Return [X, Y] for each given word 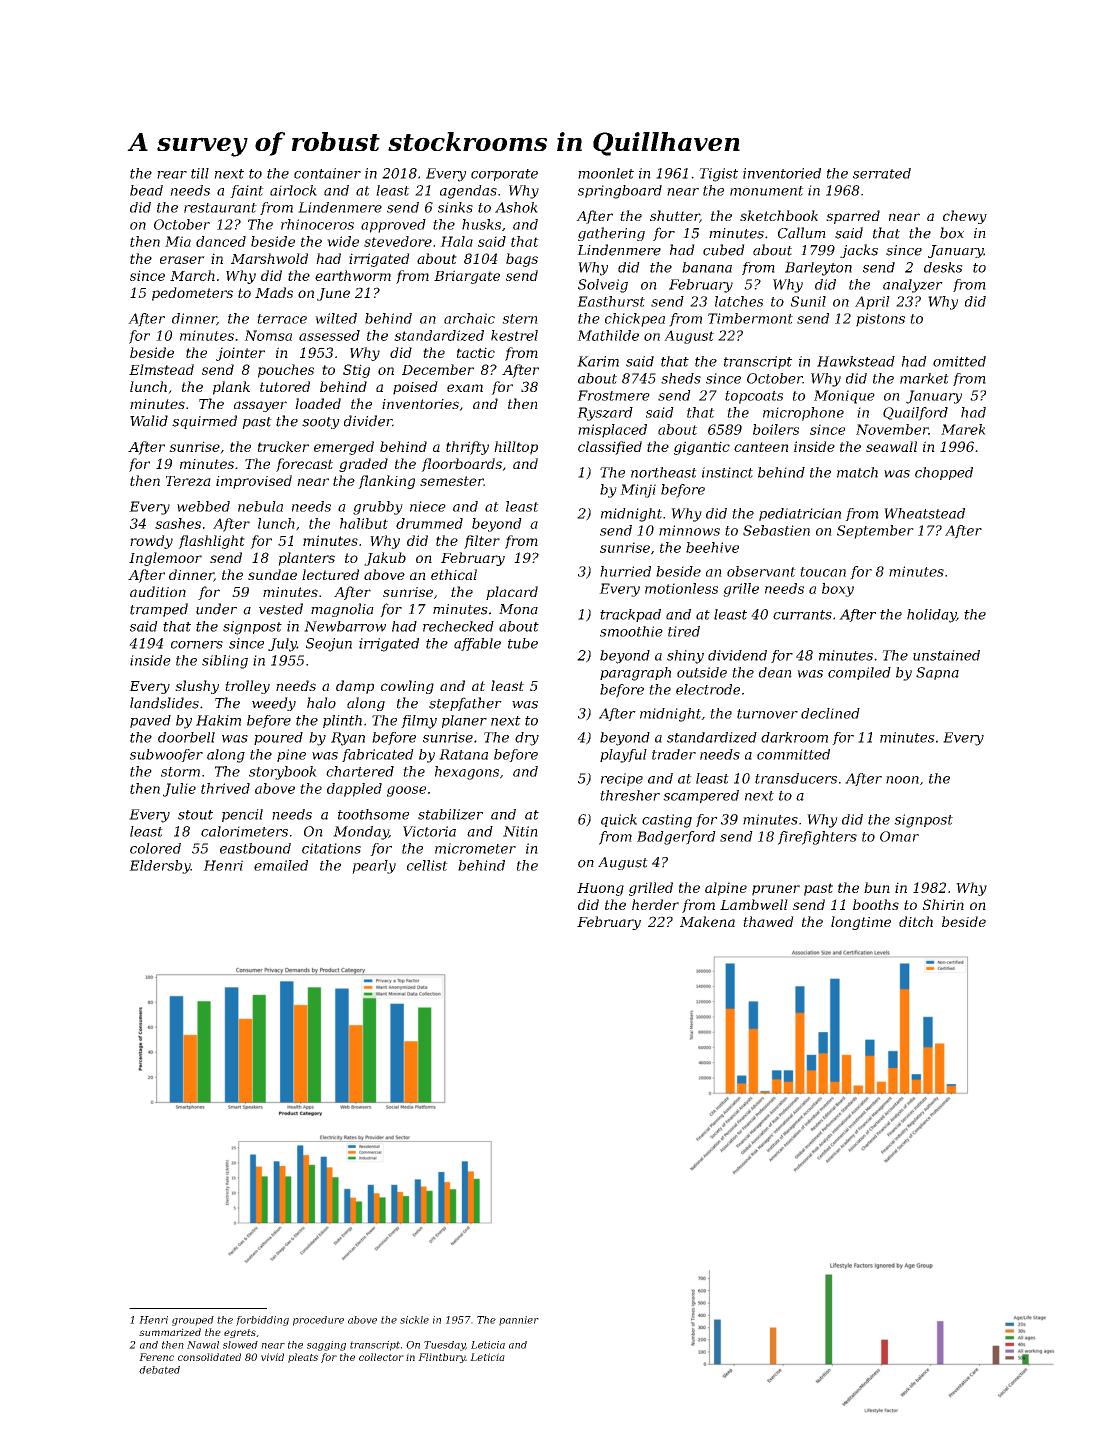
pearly [374, 867]
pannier [519, 1321]
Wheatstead [924, 513]
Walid [149, 421]
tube [523, 643]
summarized [170, 1332]
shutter [675, 216]
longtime [861, 923]
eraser [182, 260]
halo [321, 703]
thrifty [467, 448]
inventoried [782, 173]
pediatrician [800, 514]
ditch [916, 921]
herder [655, 904]
